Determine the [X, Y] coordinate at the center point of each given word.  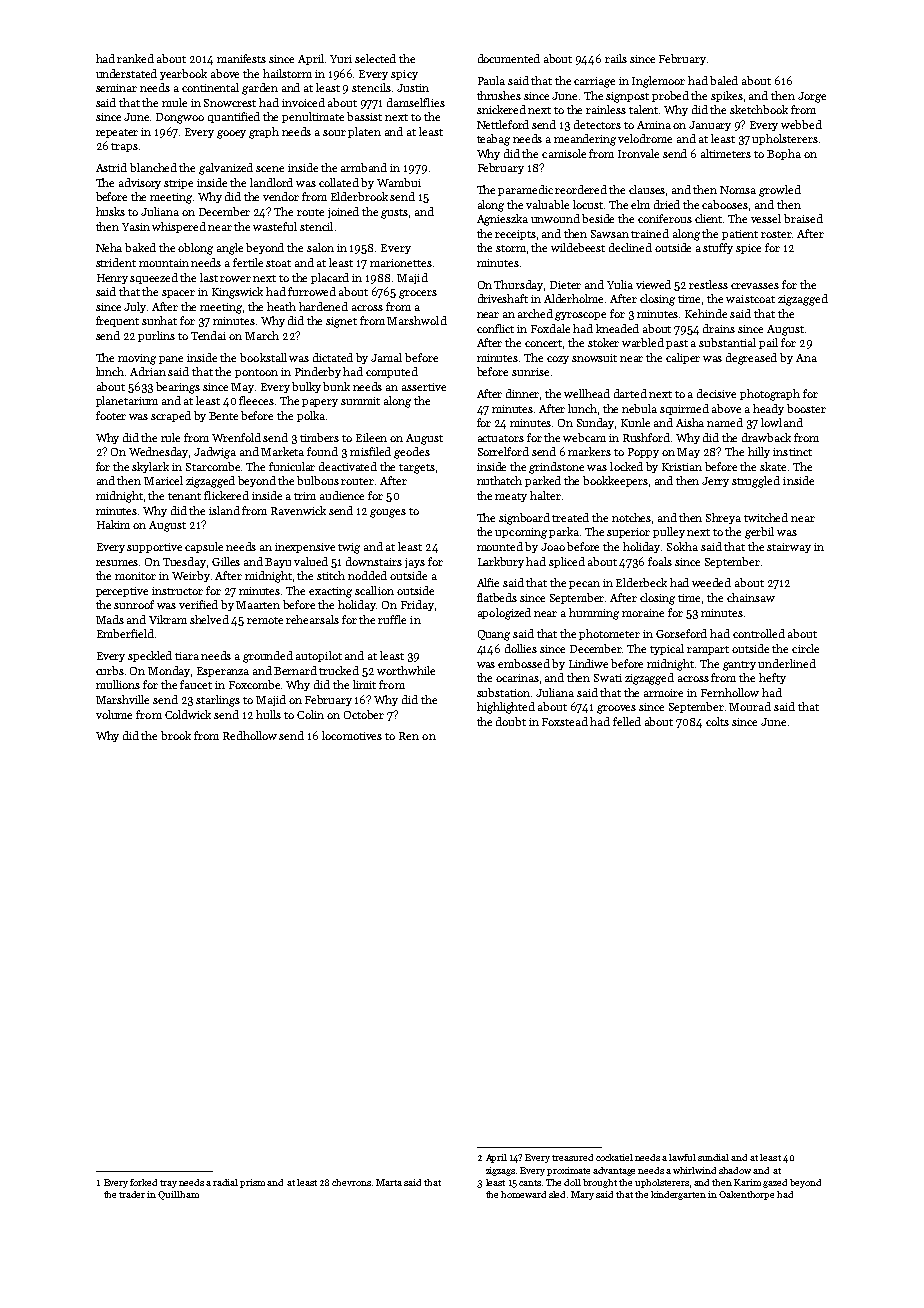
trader [132, 1194]
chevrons [351, 1182]
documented [509, 58]
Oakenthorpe [746, 1195]
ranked [135, 58]
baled [724, 80]
